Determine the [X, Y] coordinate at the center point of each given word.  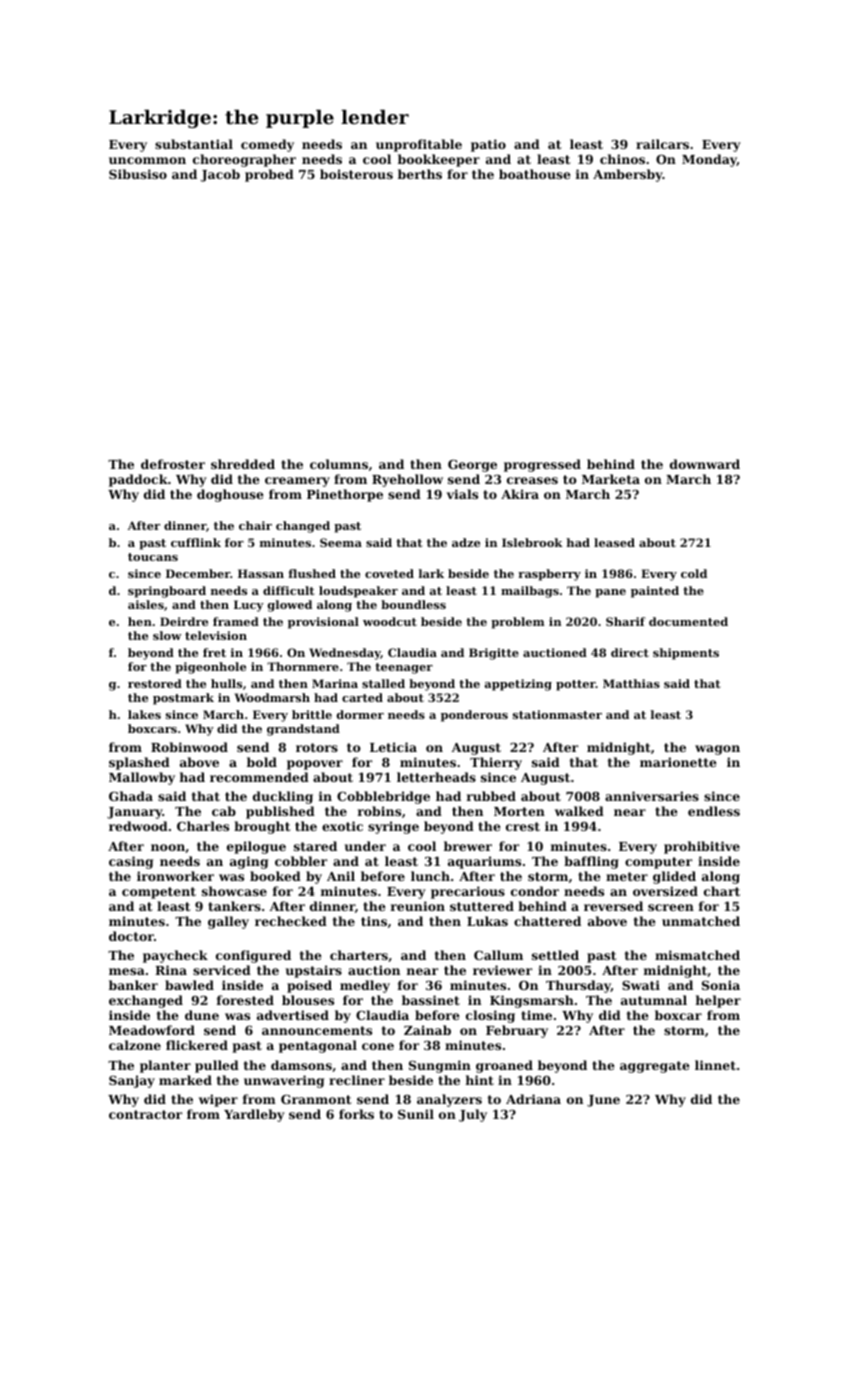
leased [614, 542]
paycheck [175, 956]
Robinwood [189, 747]
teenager [404, 668]
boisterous [356, 174]
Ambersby [628, 175]
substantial [194, 144]
